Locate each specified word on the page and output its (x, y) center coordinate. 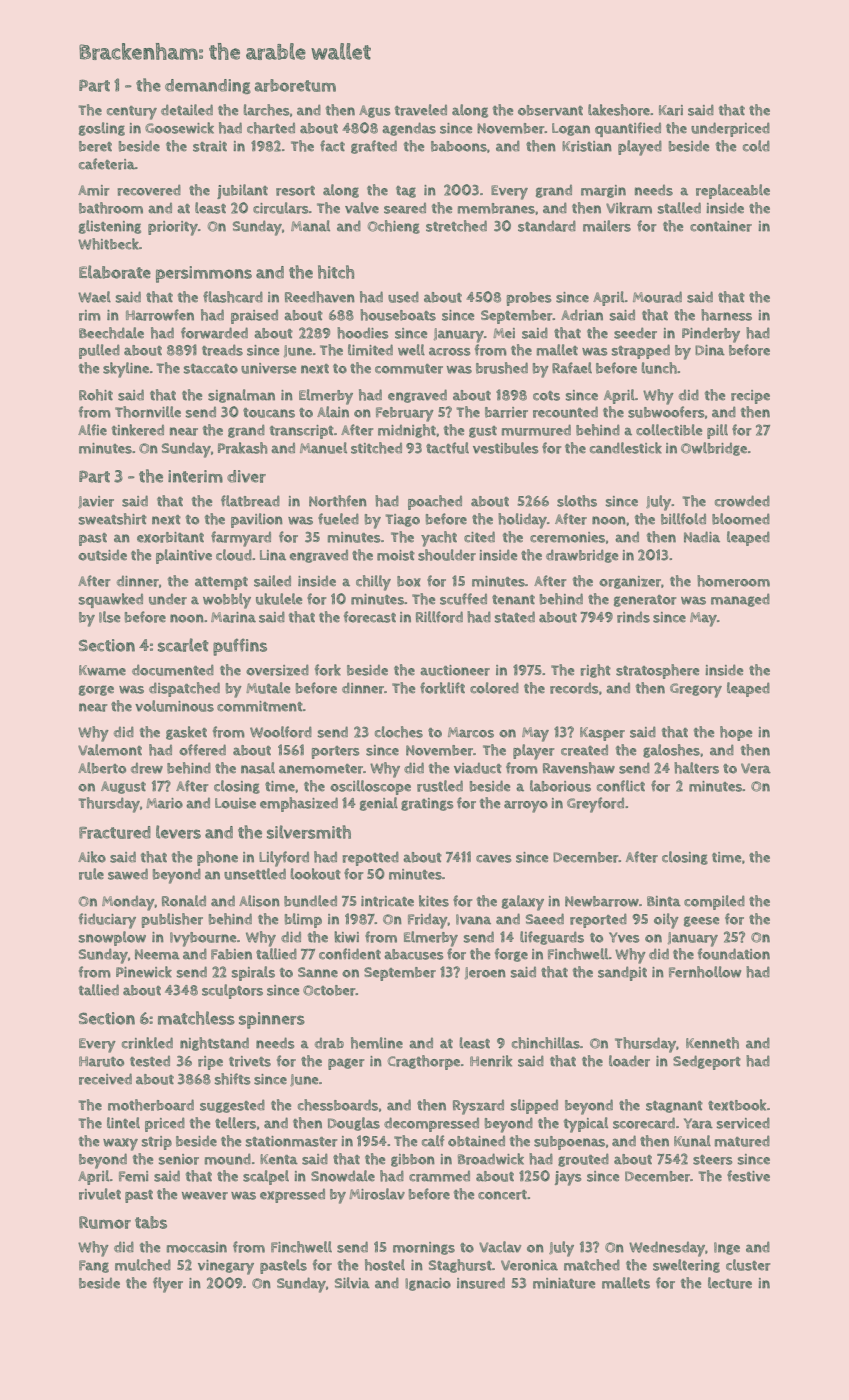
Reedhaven (320, 297)
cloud (234, 555)
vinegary (226, 1267)
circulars (281, 208)
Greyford (595, 805)
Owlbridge (714, 449)
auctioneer (455, 670)
